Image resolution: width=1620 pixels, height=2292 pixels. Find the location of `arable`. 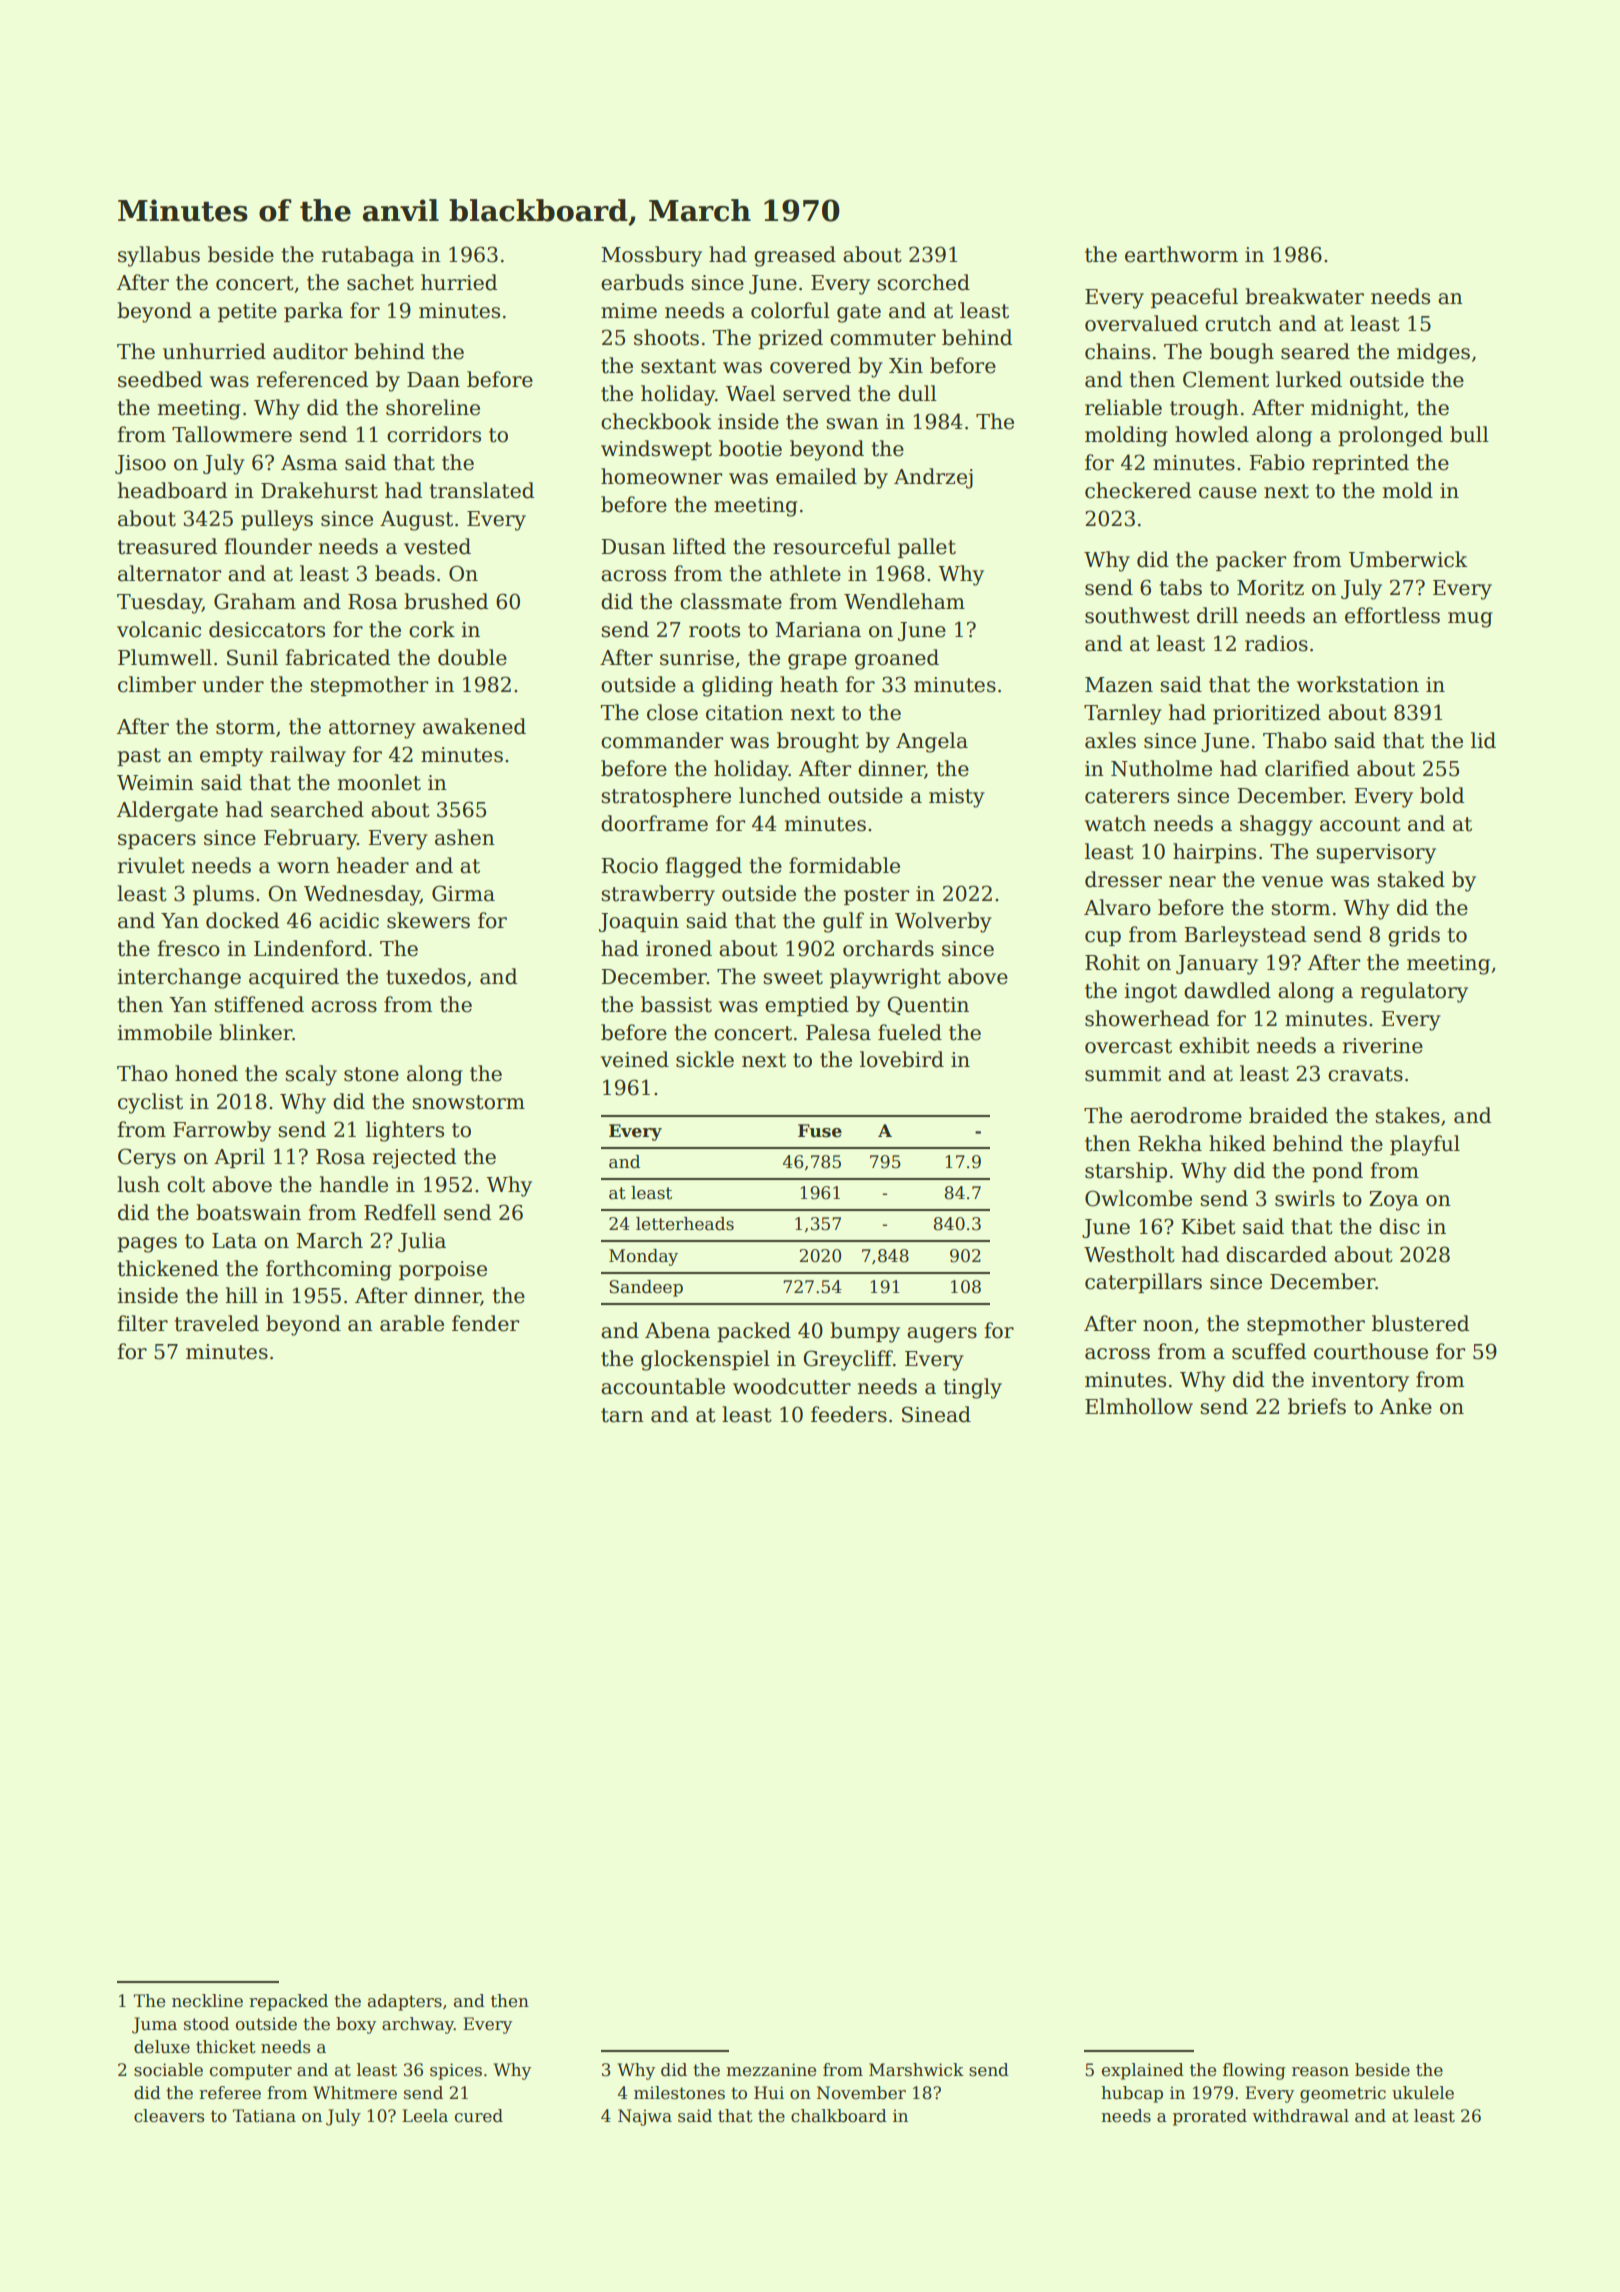

arable is located at coordinates (412, 1323).
